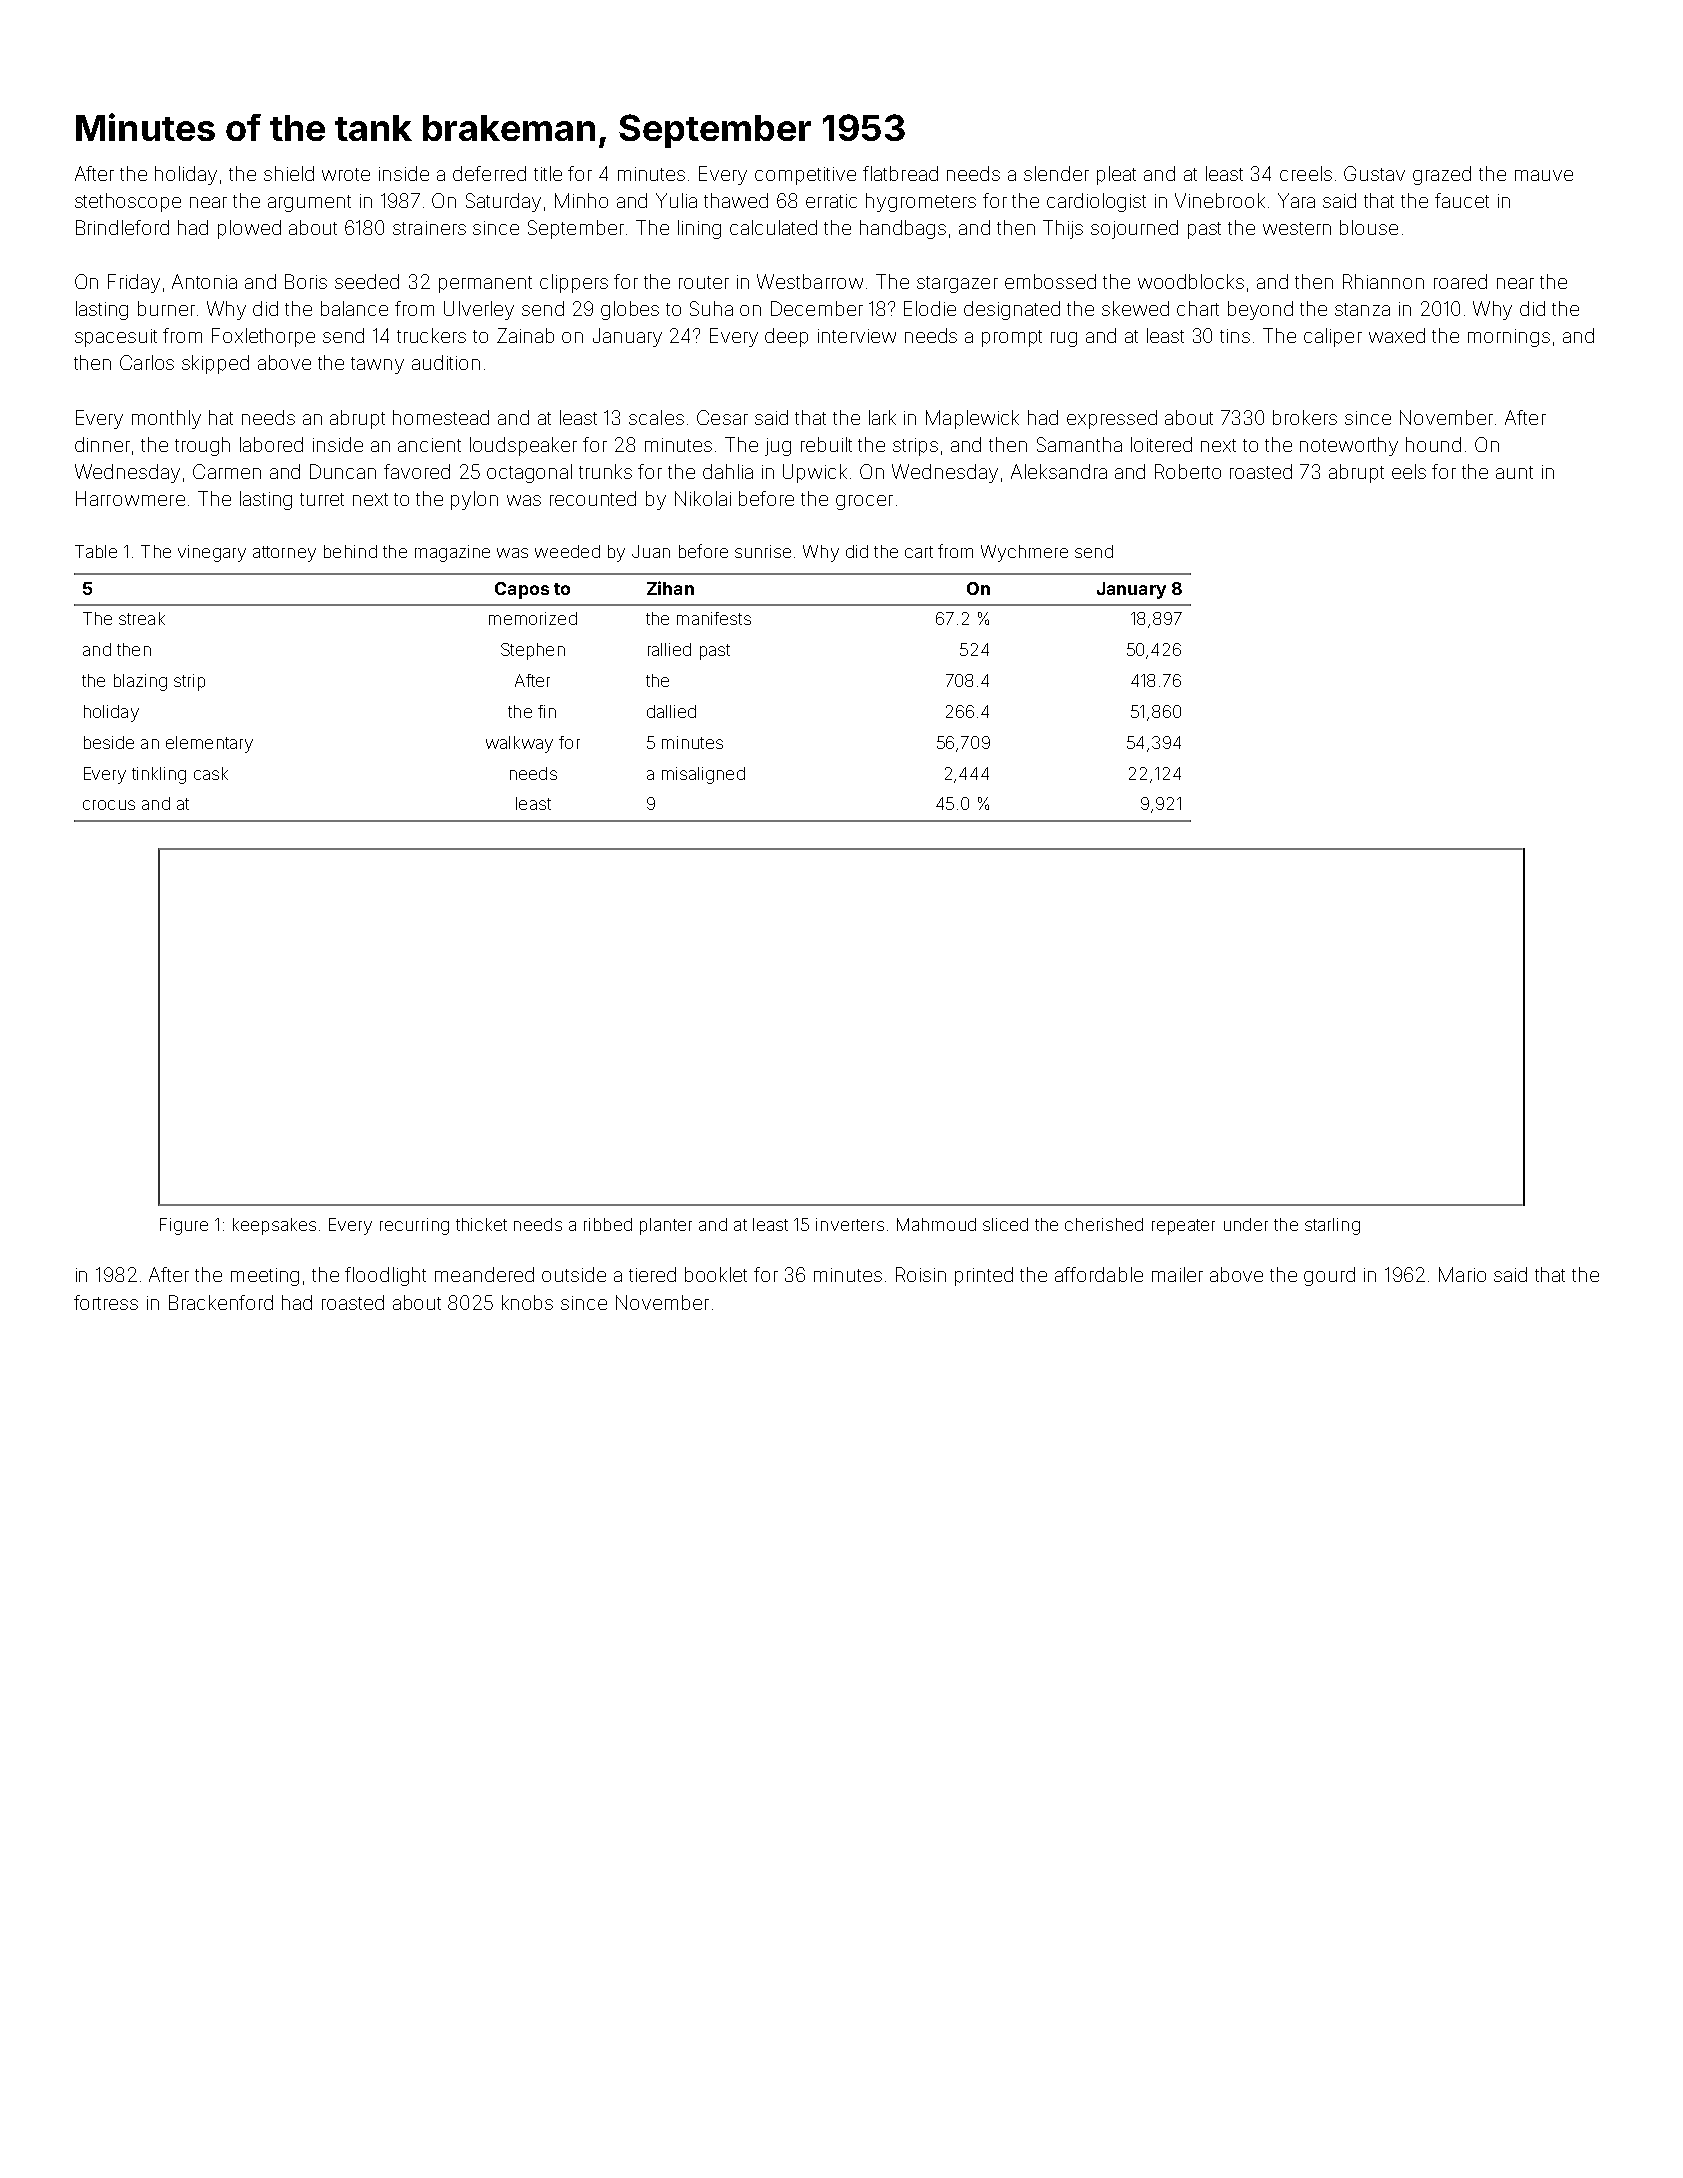  What do you see at coordinates (666, 1226) in the page?
I see `planter` at bounding box center [666, 1226].
